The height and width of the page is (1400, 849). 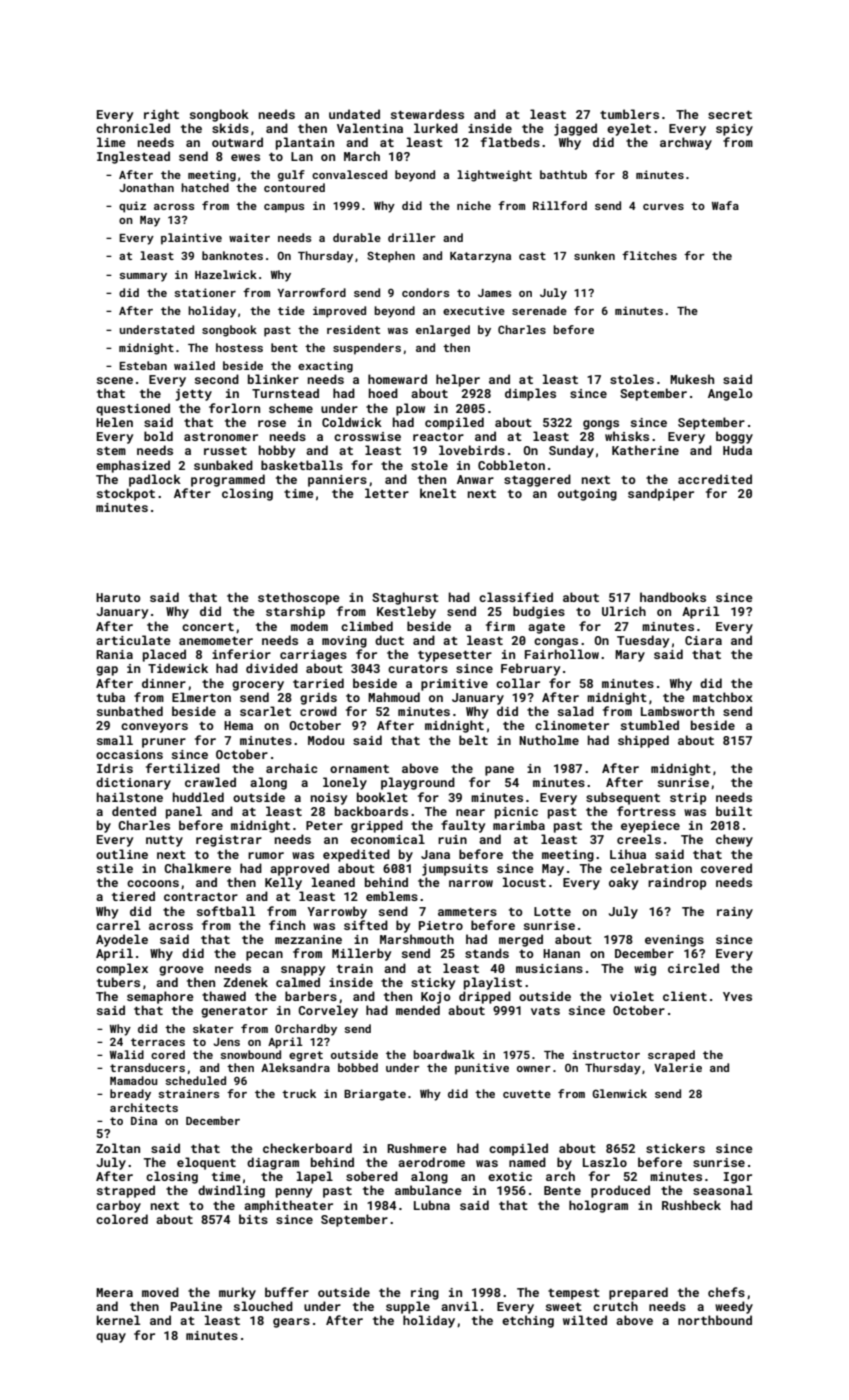 What do you see at coordinates (134, 811) in the page?
I see `dented` at bounding box center [134, 811].
